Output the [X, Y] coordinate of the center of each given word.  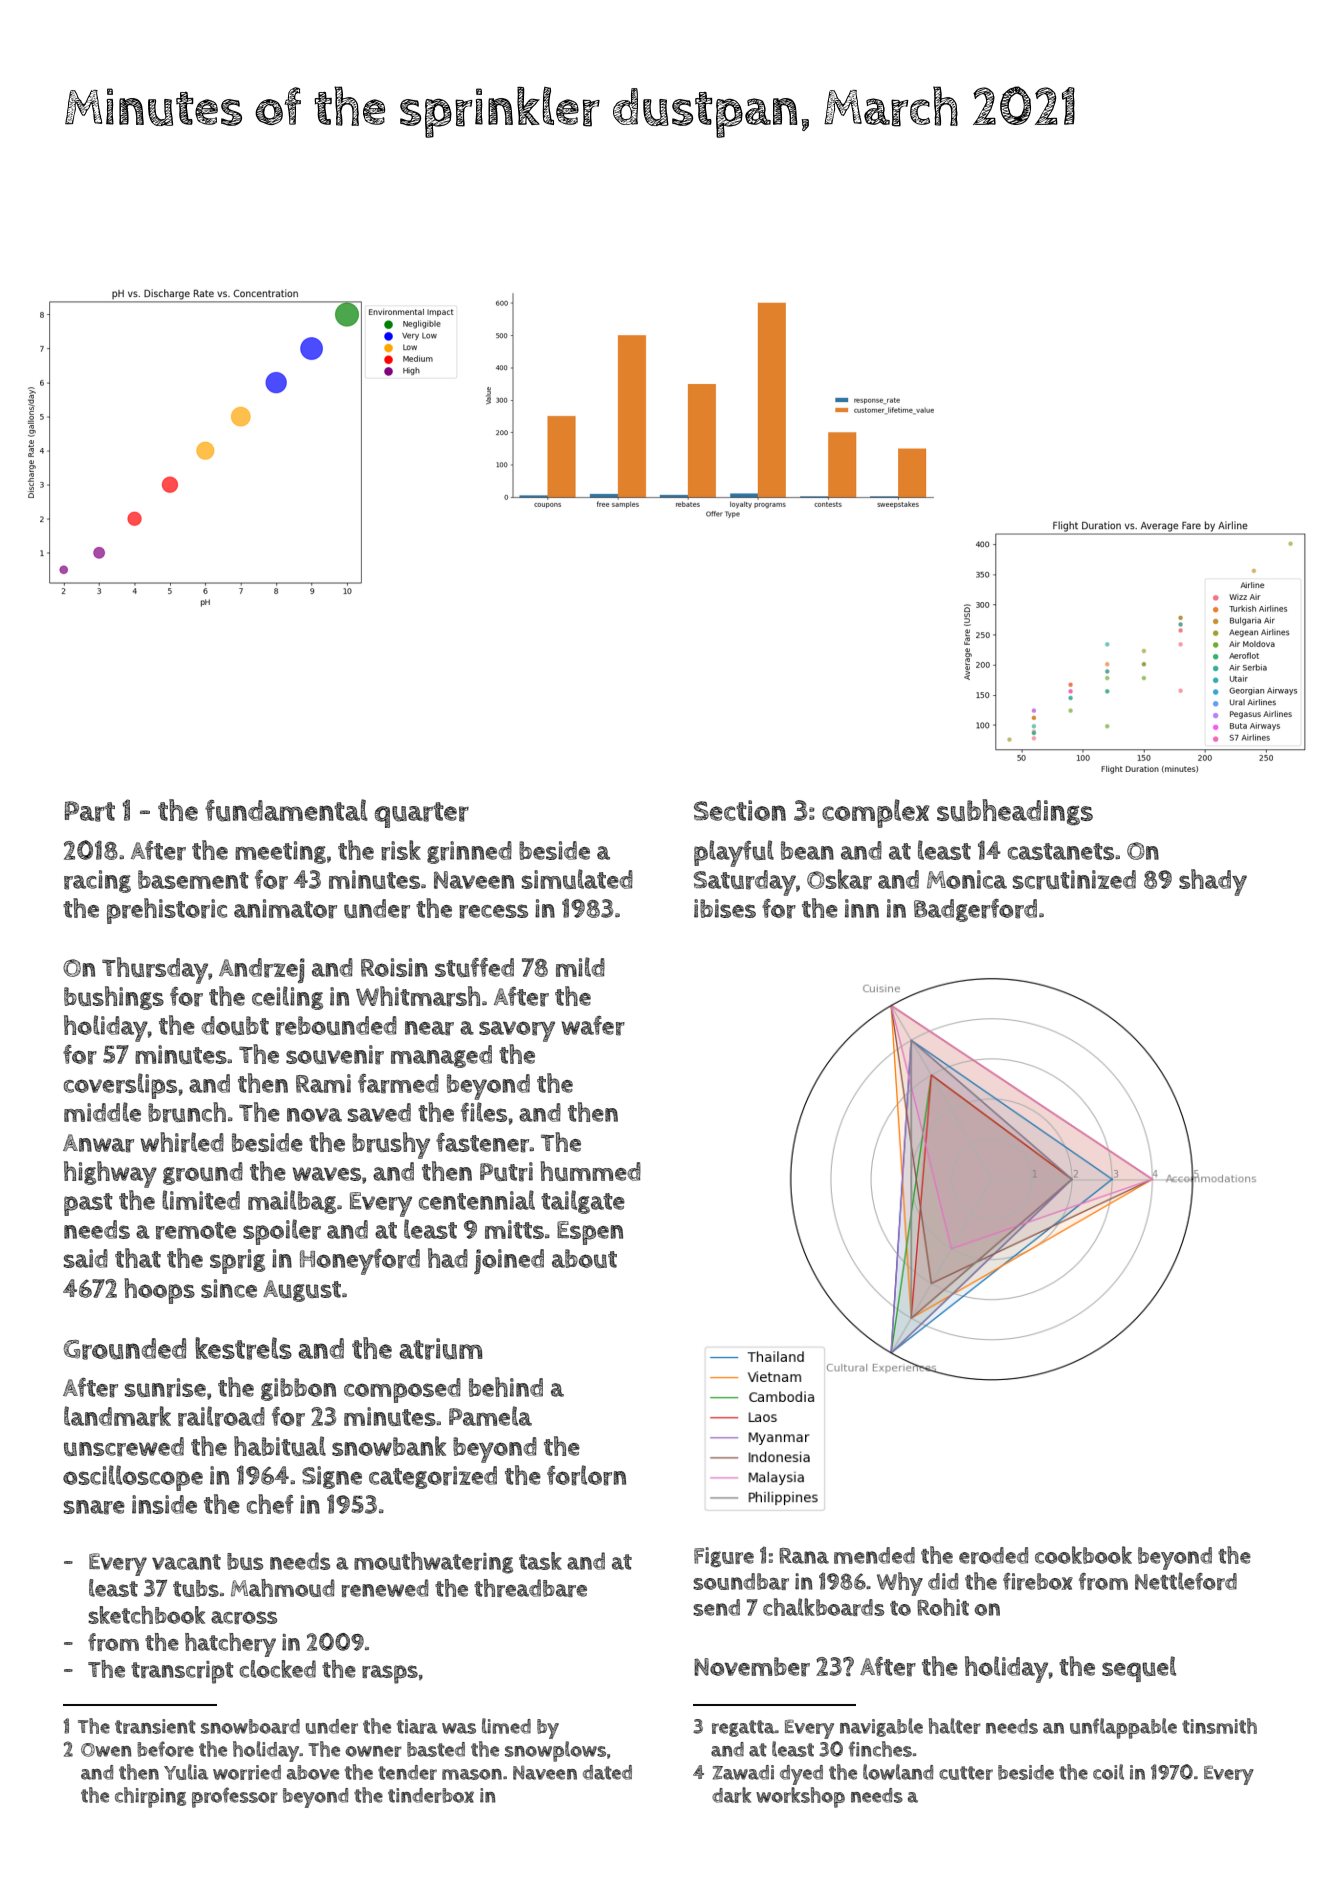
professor [235, 1797]
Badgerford [975, 910]
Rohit [943, 1607]
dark [731, 1795]
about [584, 1258]
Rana [804, 1556]
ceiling [287, 998]
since [229, 1288]
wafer [593, 1026]
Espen [590, 1233]
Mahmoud [283, 1588]
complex [876, 813]
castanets [1061, 851]
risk [401, 850]
